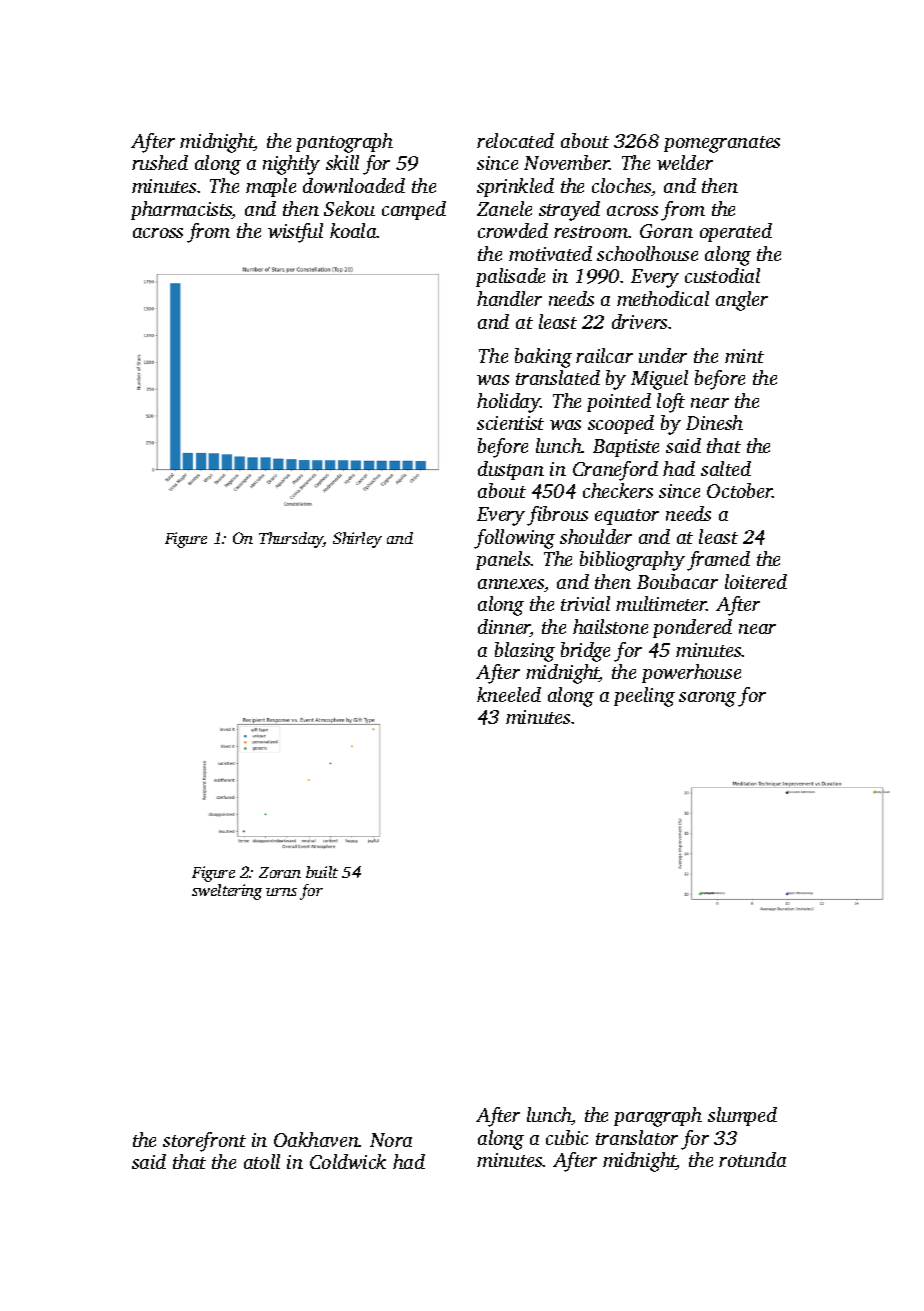 This image has width=924, height=1311. I want to click on Craneford, so click(615, 471).
